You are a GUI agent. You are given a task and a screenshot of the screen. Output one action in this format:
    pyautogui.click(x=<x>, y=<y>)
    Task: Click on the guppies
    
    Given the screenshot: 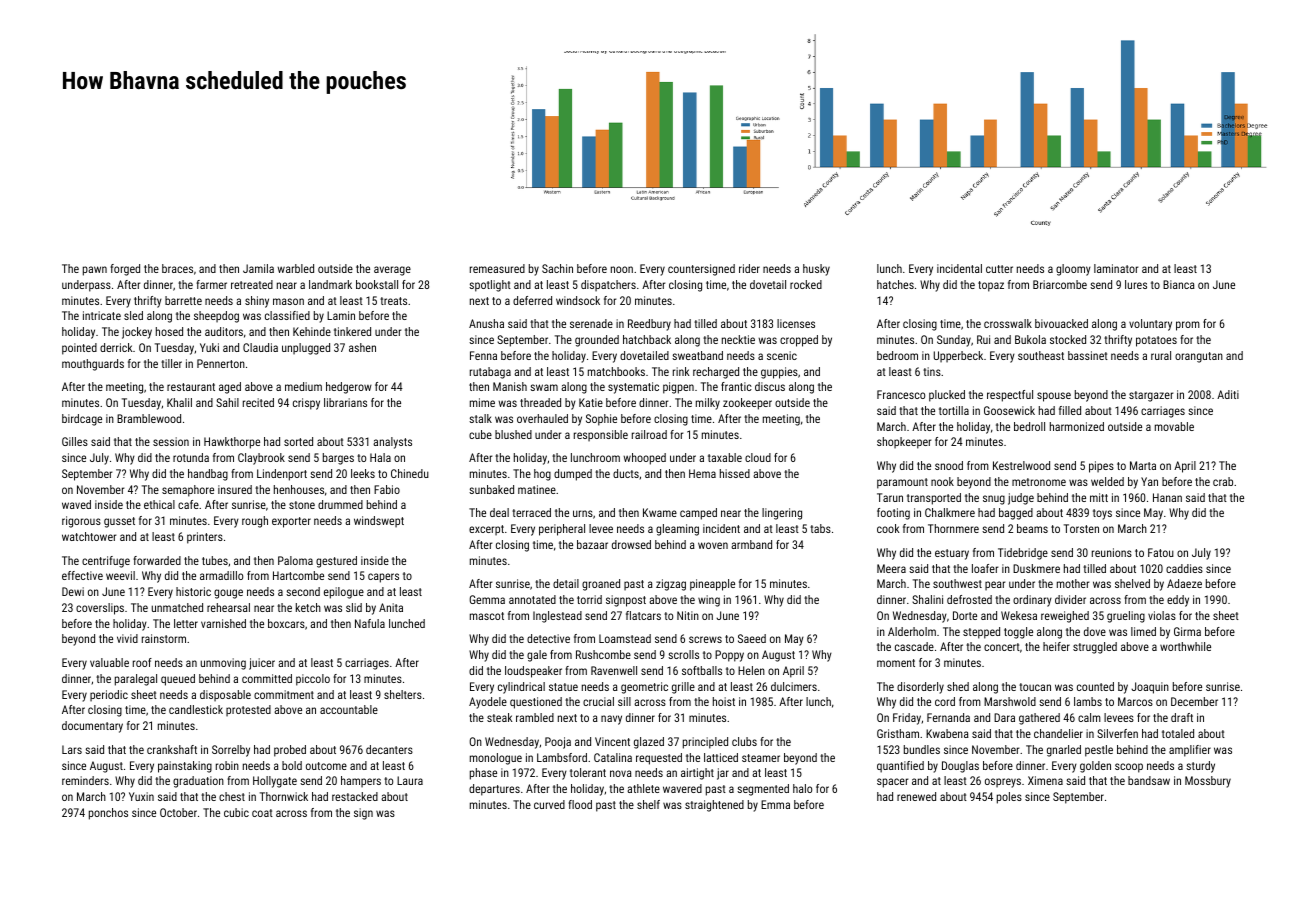 What is the action you would take?
    pyautogui.click(x=779, y=373)
